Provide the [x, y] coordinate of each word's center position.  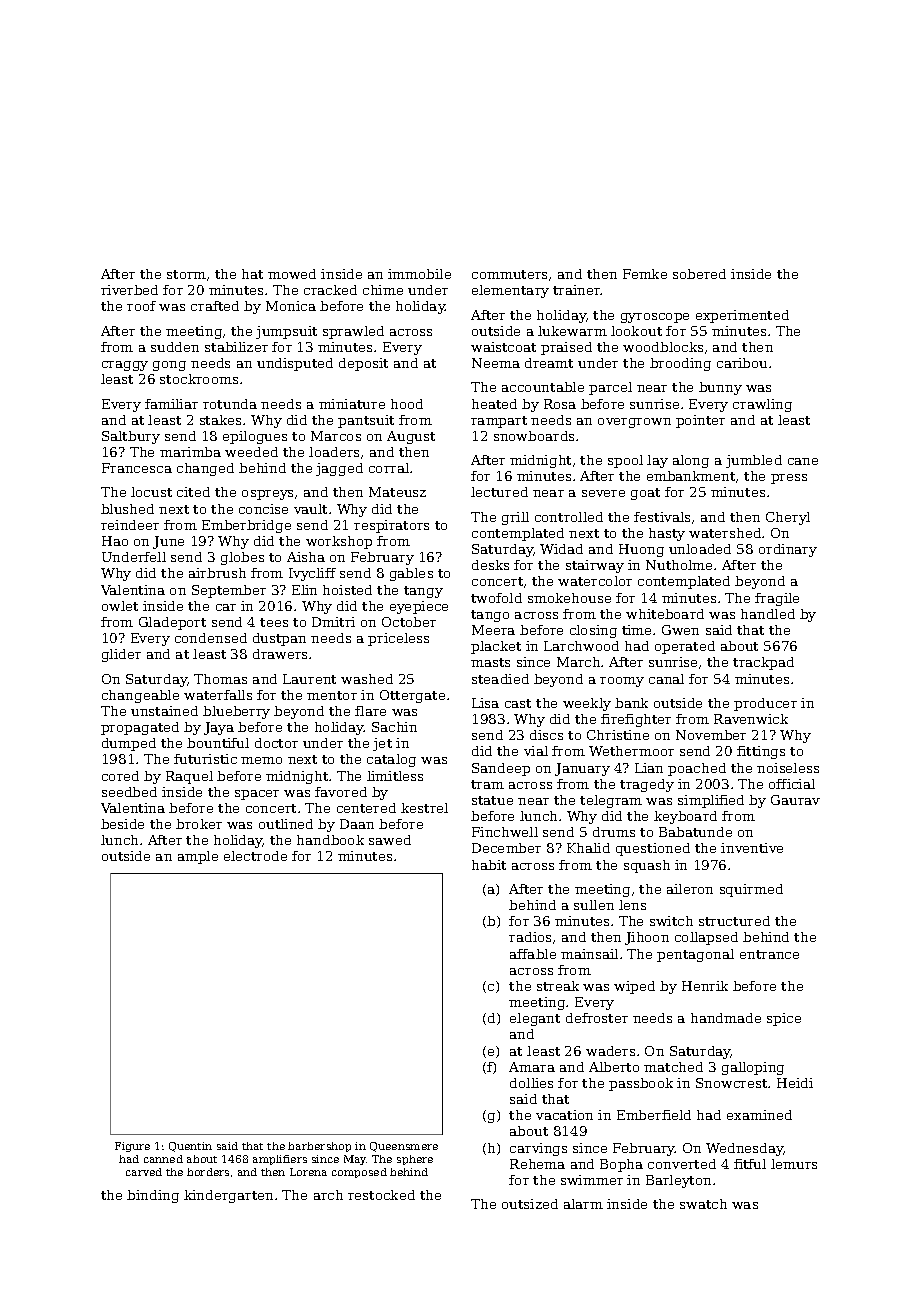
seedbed [129, 792]
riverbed [129, 290]
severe [603, 493]
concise [263, 509]
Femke [645, 274]
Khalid [588, 848]
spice [784, 1019]
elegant [535, 1019]
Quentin [190, 1147]
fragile [777, 599]
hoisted [347, 590]
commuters [509, 274]
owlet [120, 606]
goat [645, 494]
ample [198, 857]
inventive [752, 848]
